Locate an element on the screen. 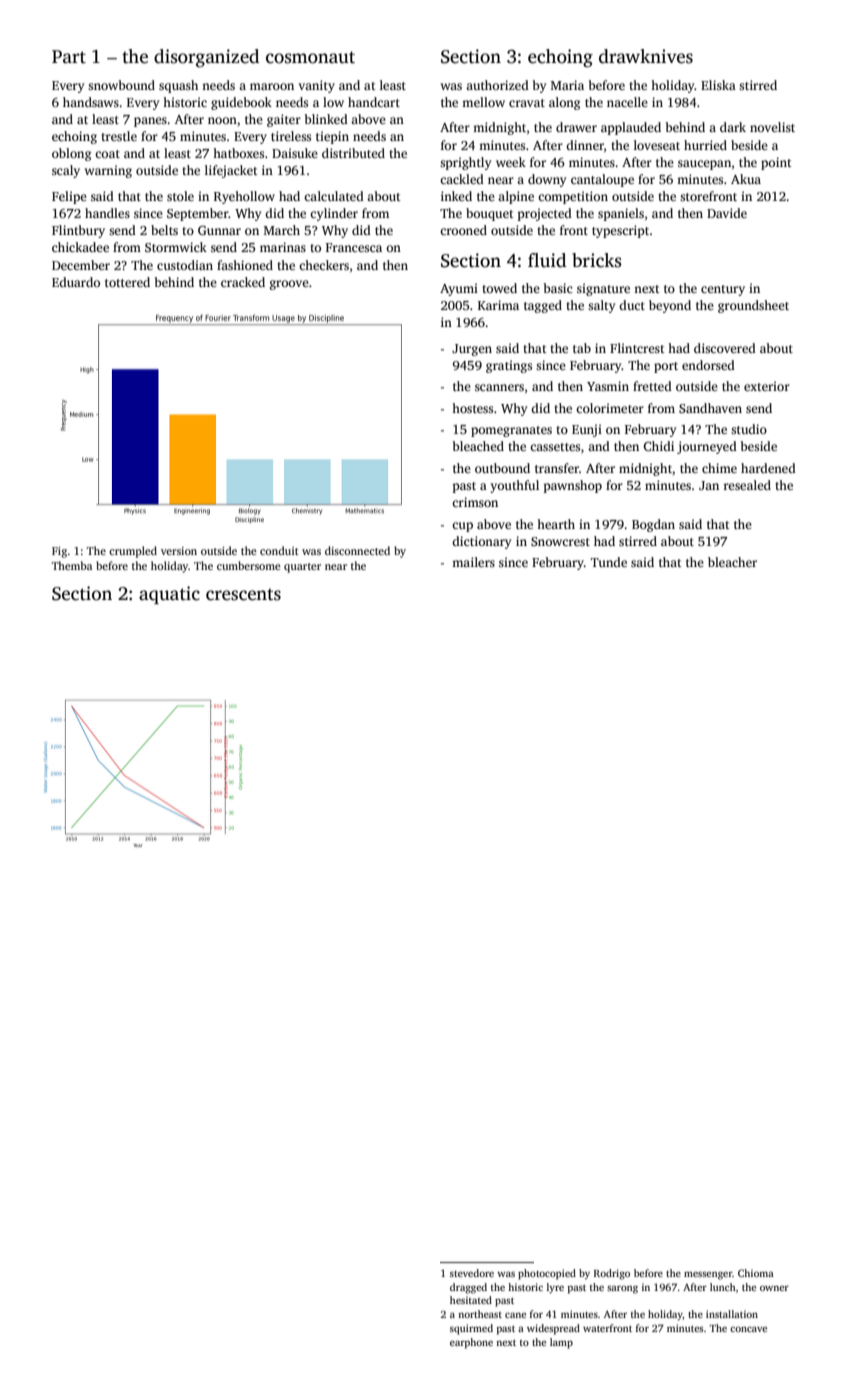 The image size is (849, 1400). Chioma is located at coordinates (756, 1273).
